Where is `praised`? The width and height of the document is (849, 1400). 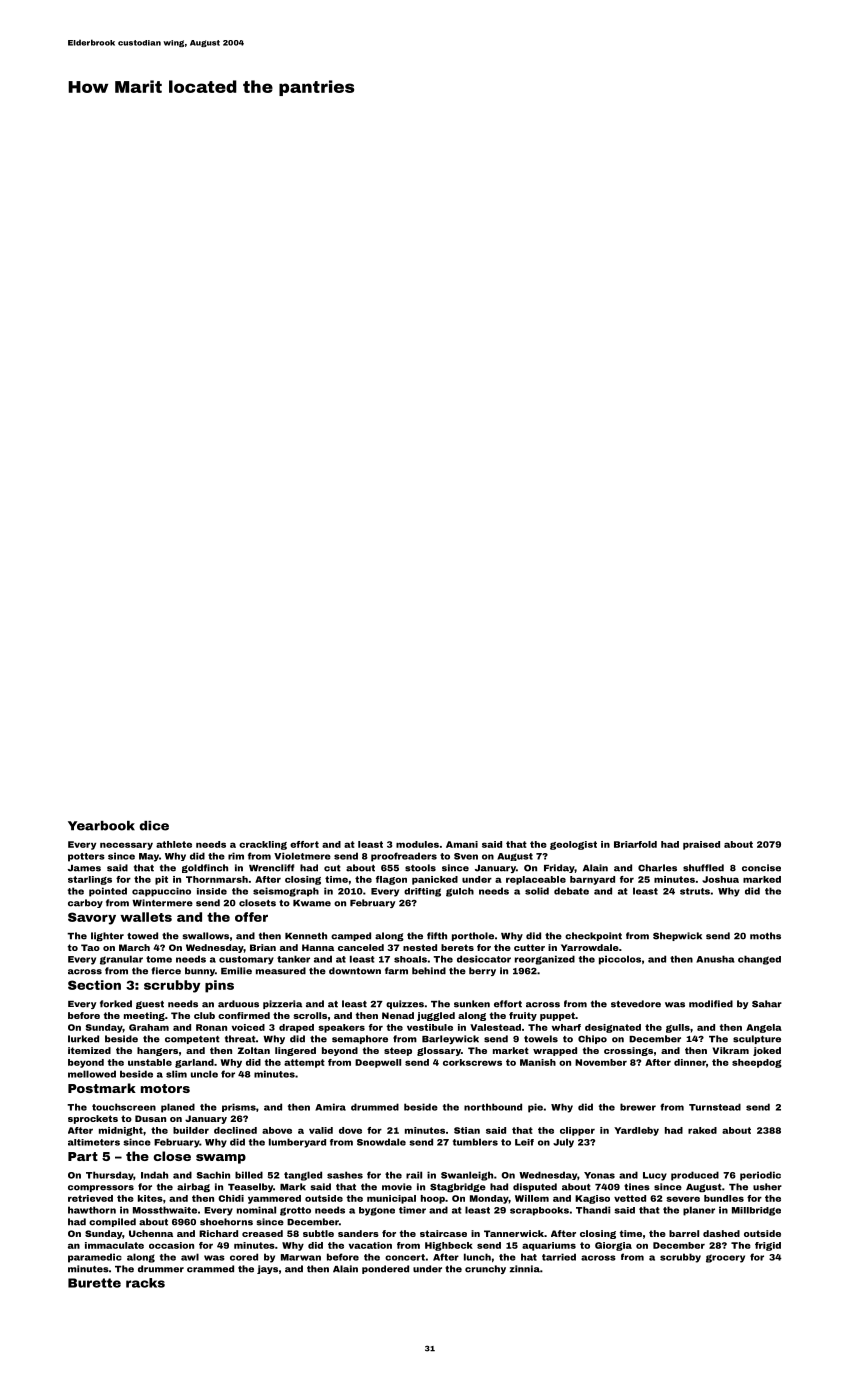
praised is located at coordinates (701, 845).
